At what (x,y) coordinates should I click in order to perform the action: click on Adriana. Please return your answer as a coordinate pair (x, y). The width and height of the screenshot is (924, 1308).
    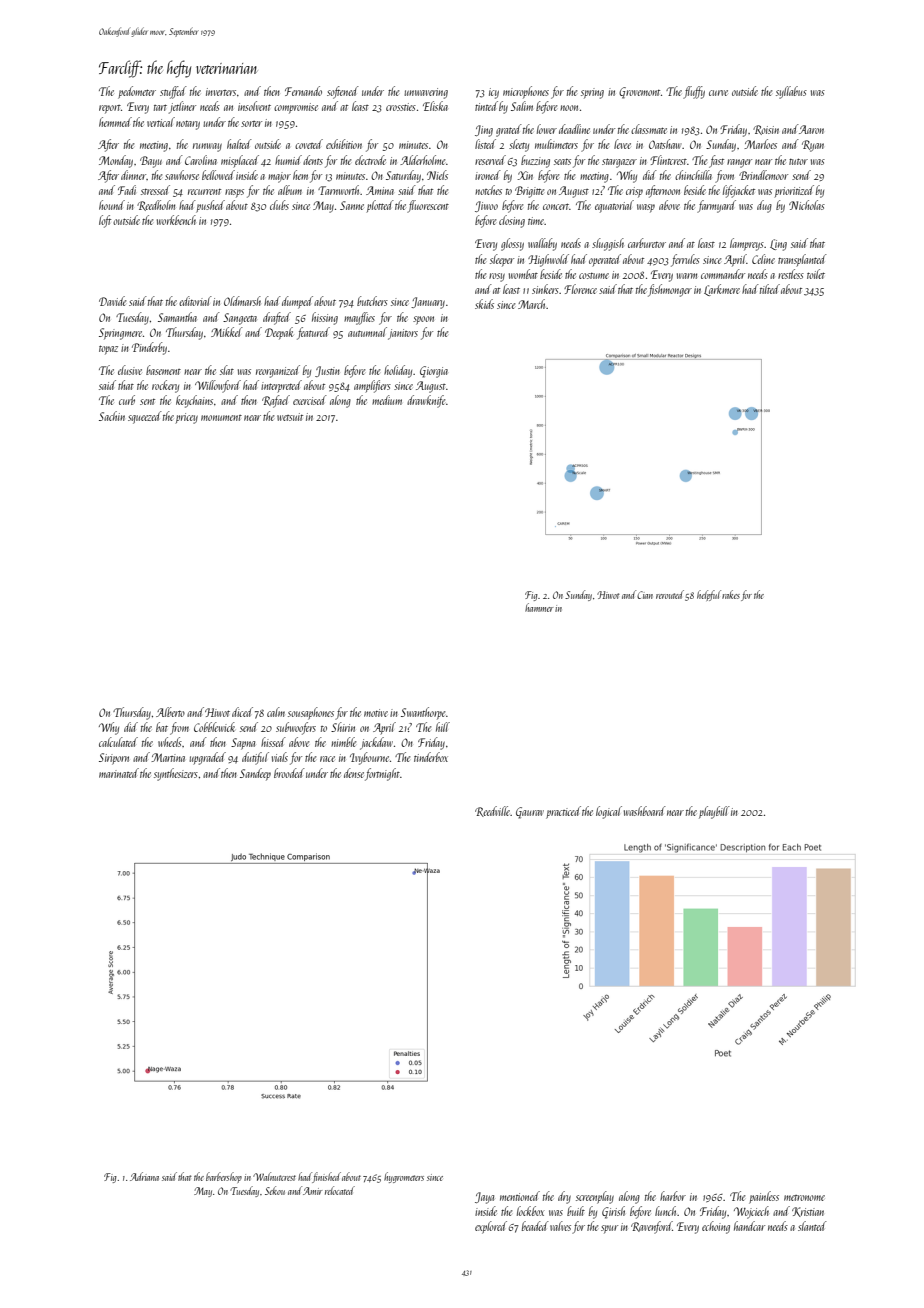
    Looking at the image, I should click on (144, 1176).
